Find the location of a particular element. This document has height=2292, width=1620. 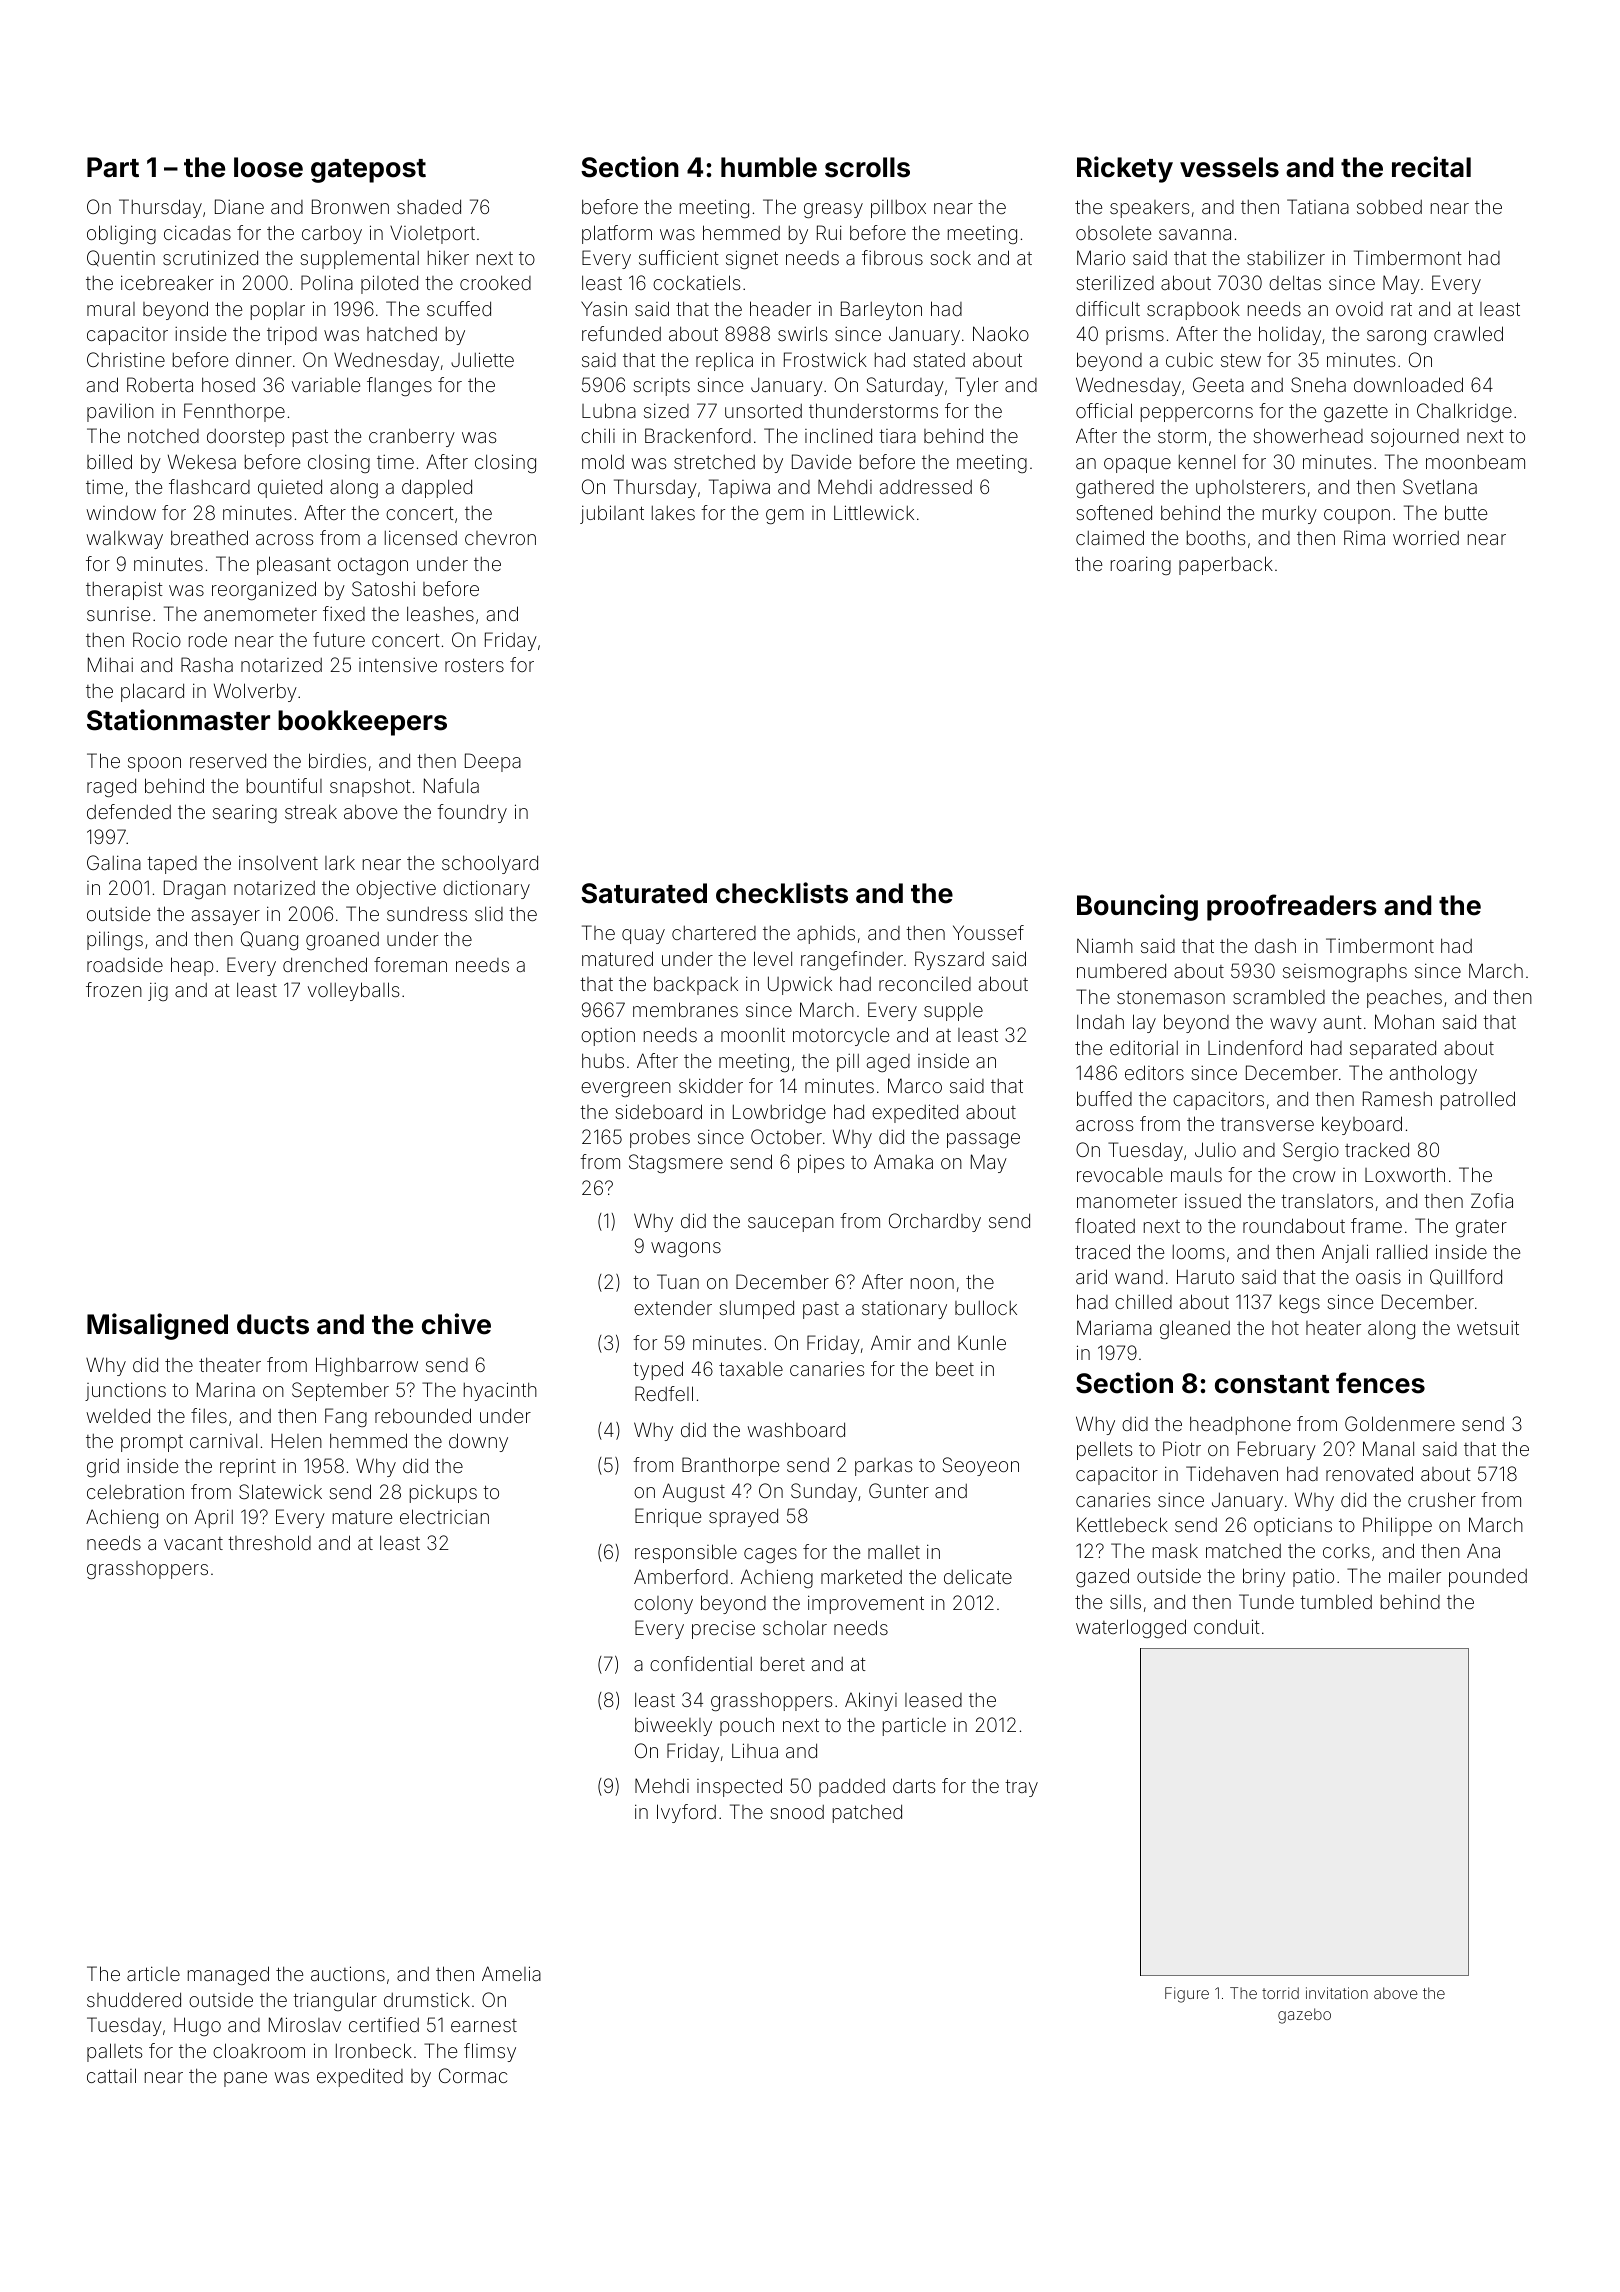

Quentin is located at coordinates (121, 258).
